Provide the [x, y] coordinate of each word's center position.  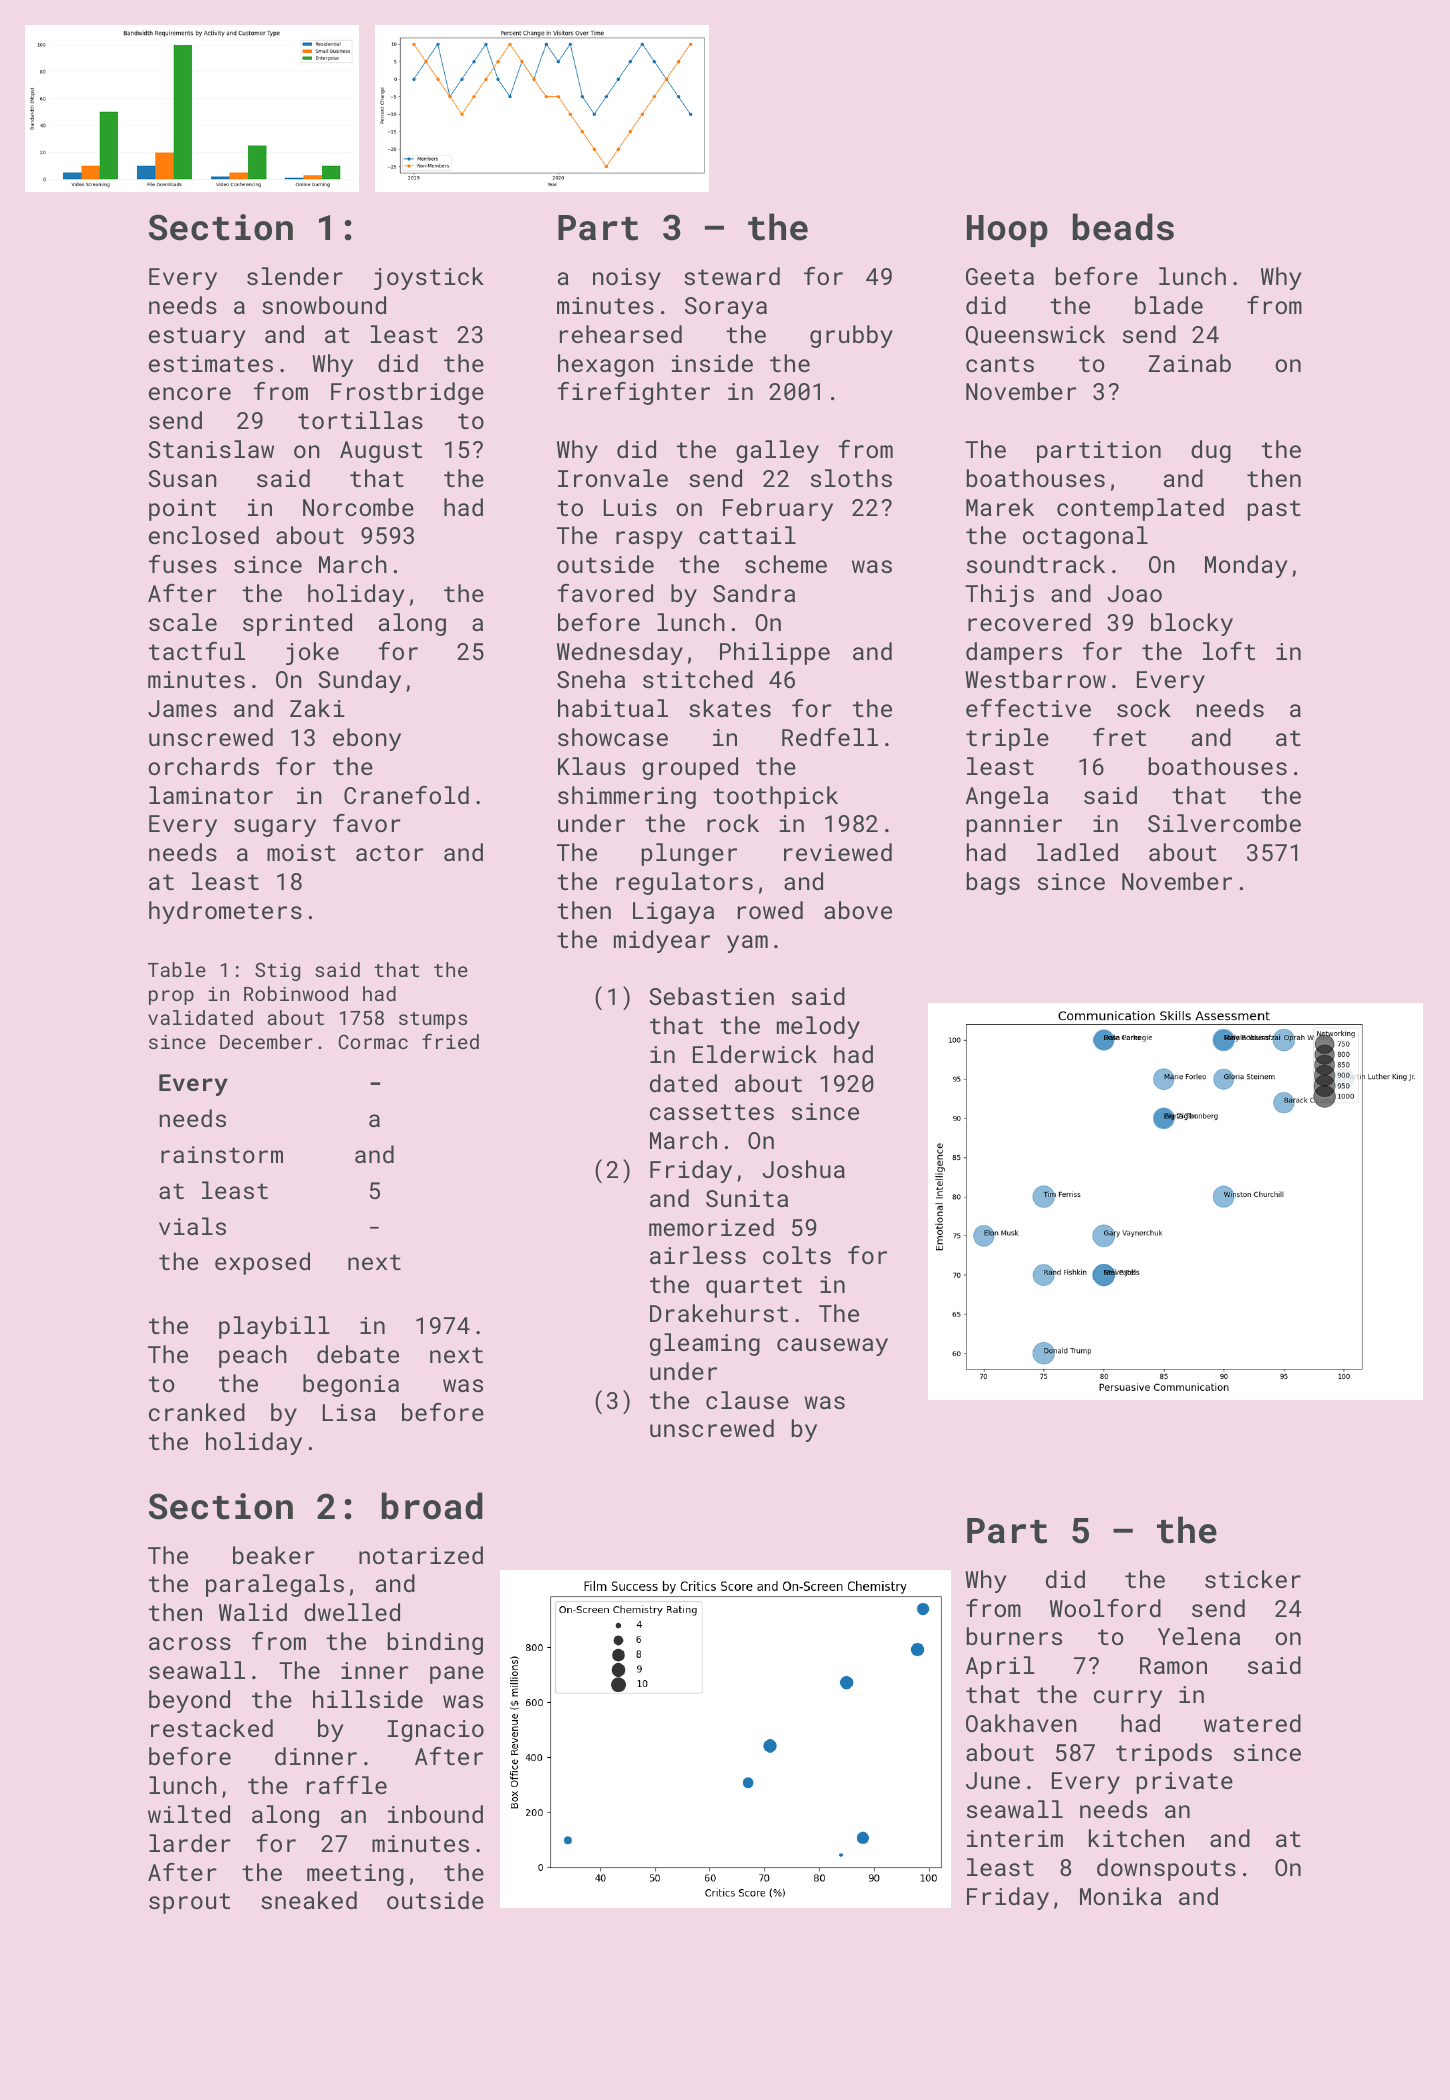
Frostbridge [407, 393]
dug [1211, 451]
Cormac [373, 1042]
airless [698, 1255]
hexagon [606, 365]
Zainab [1190, 363]
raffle [347, 1785]
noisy [627, 279]
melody [818, 1027]
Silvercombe [1224, 823]
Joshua [803, 1169]
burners [1014, 1636]
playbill [274, 1327]
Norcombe [358, 507]
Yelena [1199, 1636]
